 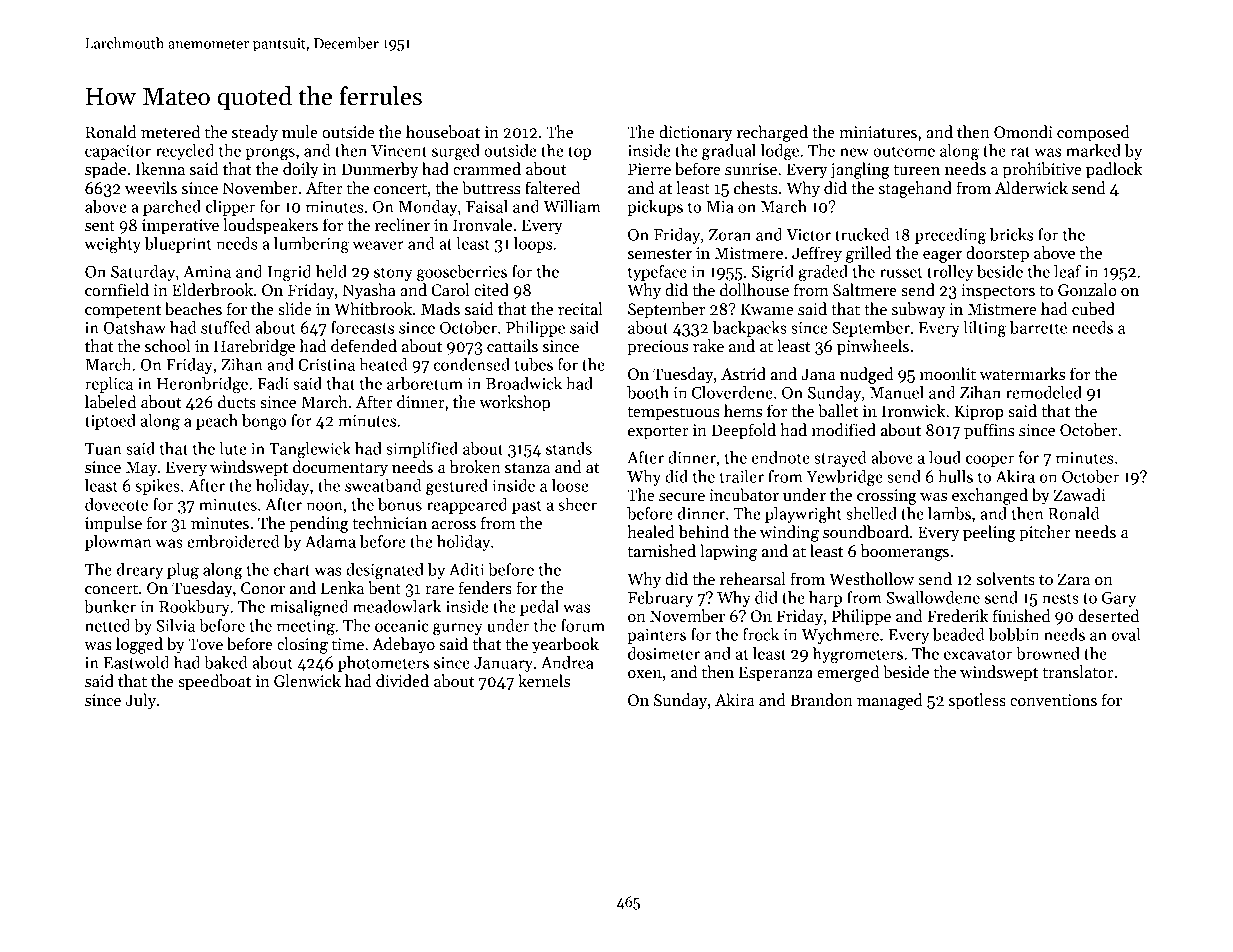 What do you see at coordinates (979, 413) in the document?
I see `Kiprop` at bounding box center [979, 413].
